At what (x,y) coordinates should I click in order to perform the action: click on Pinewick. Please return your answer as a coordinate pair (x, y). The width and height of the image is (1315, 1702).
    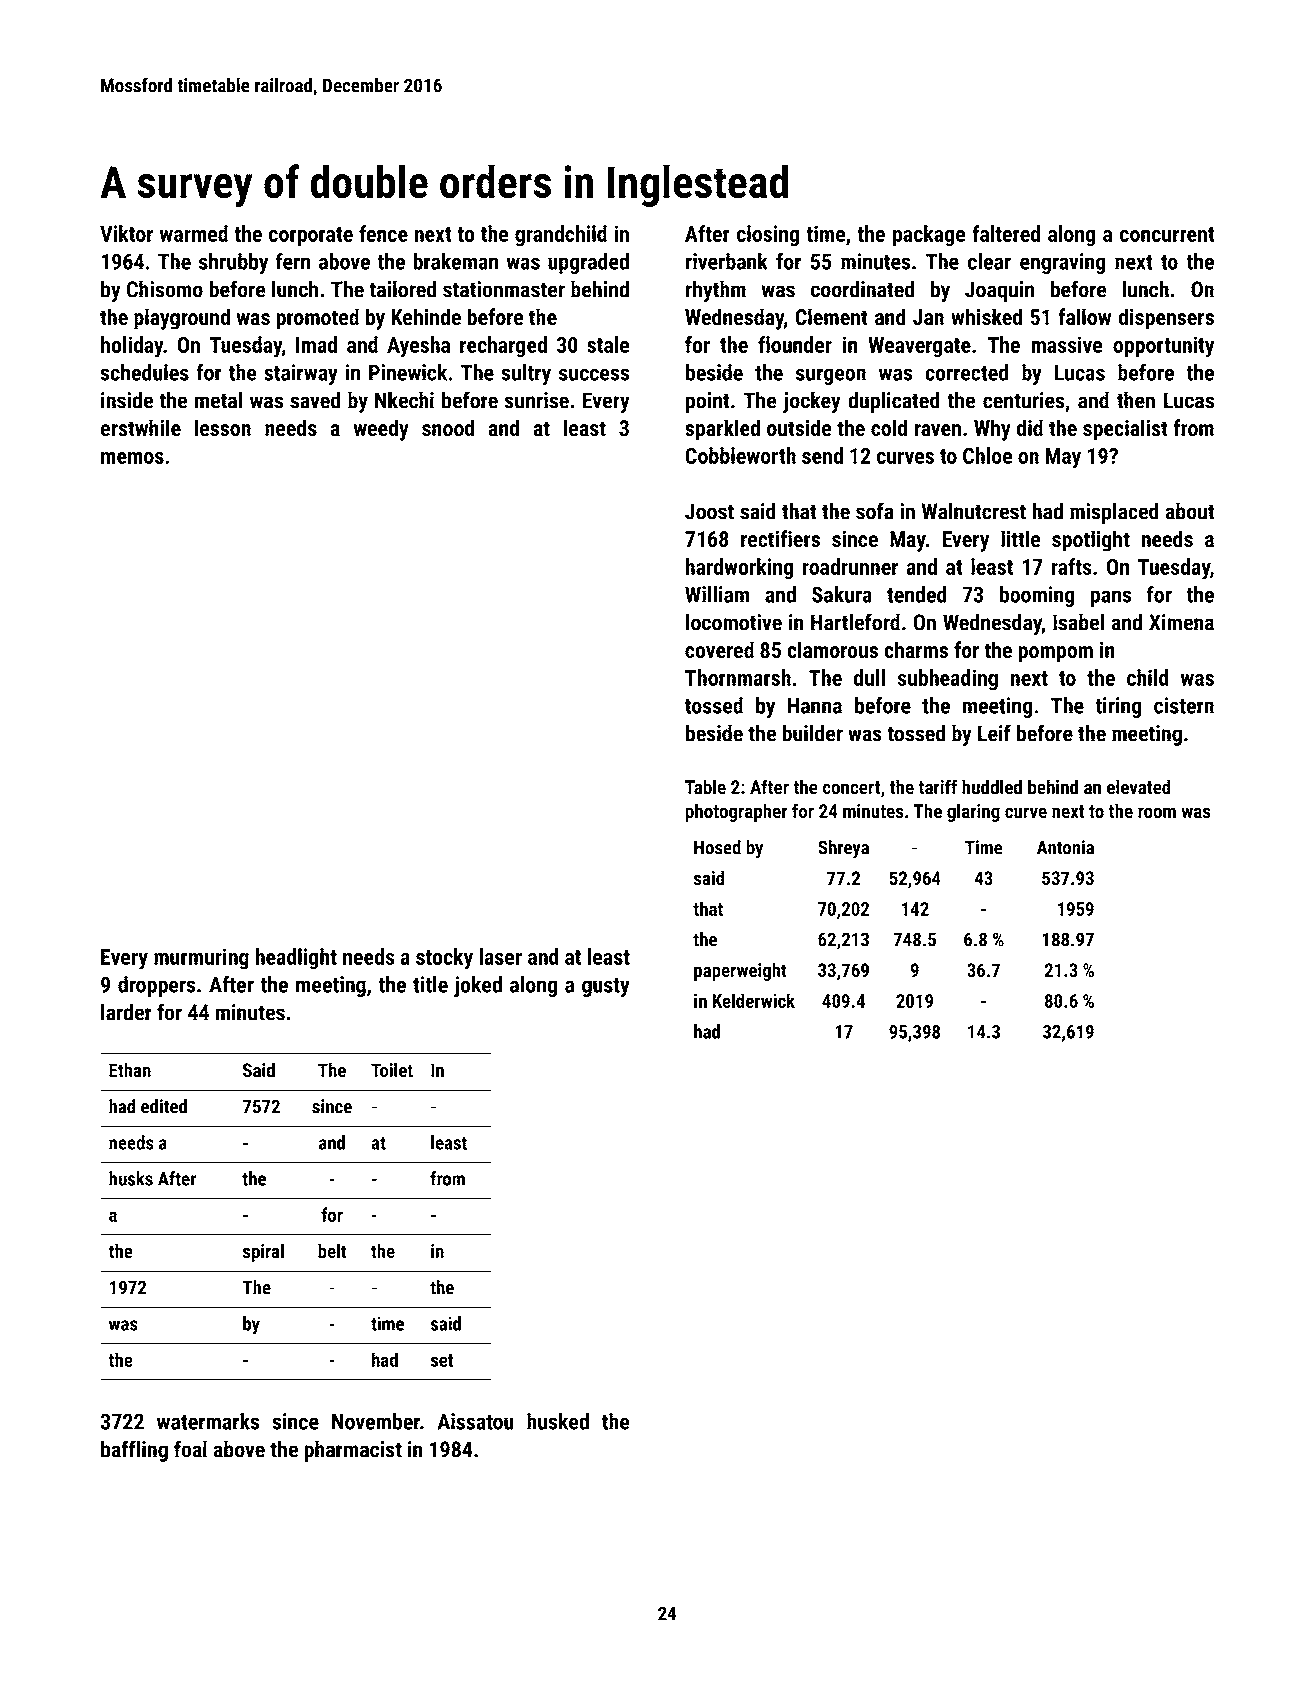
    Looking at the image, I should click on (408, 372).
